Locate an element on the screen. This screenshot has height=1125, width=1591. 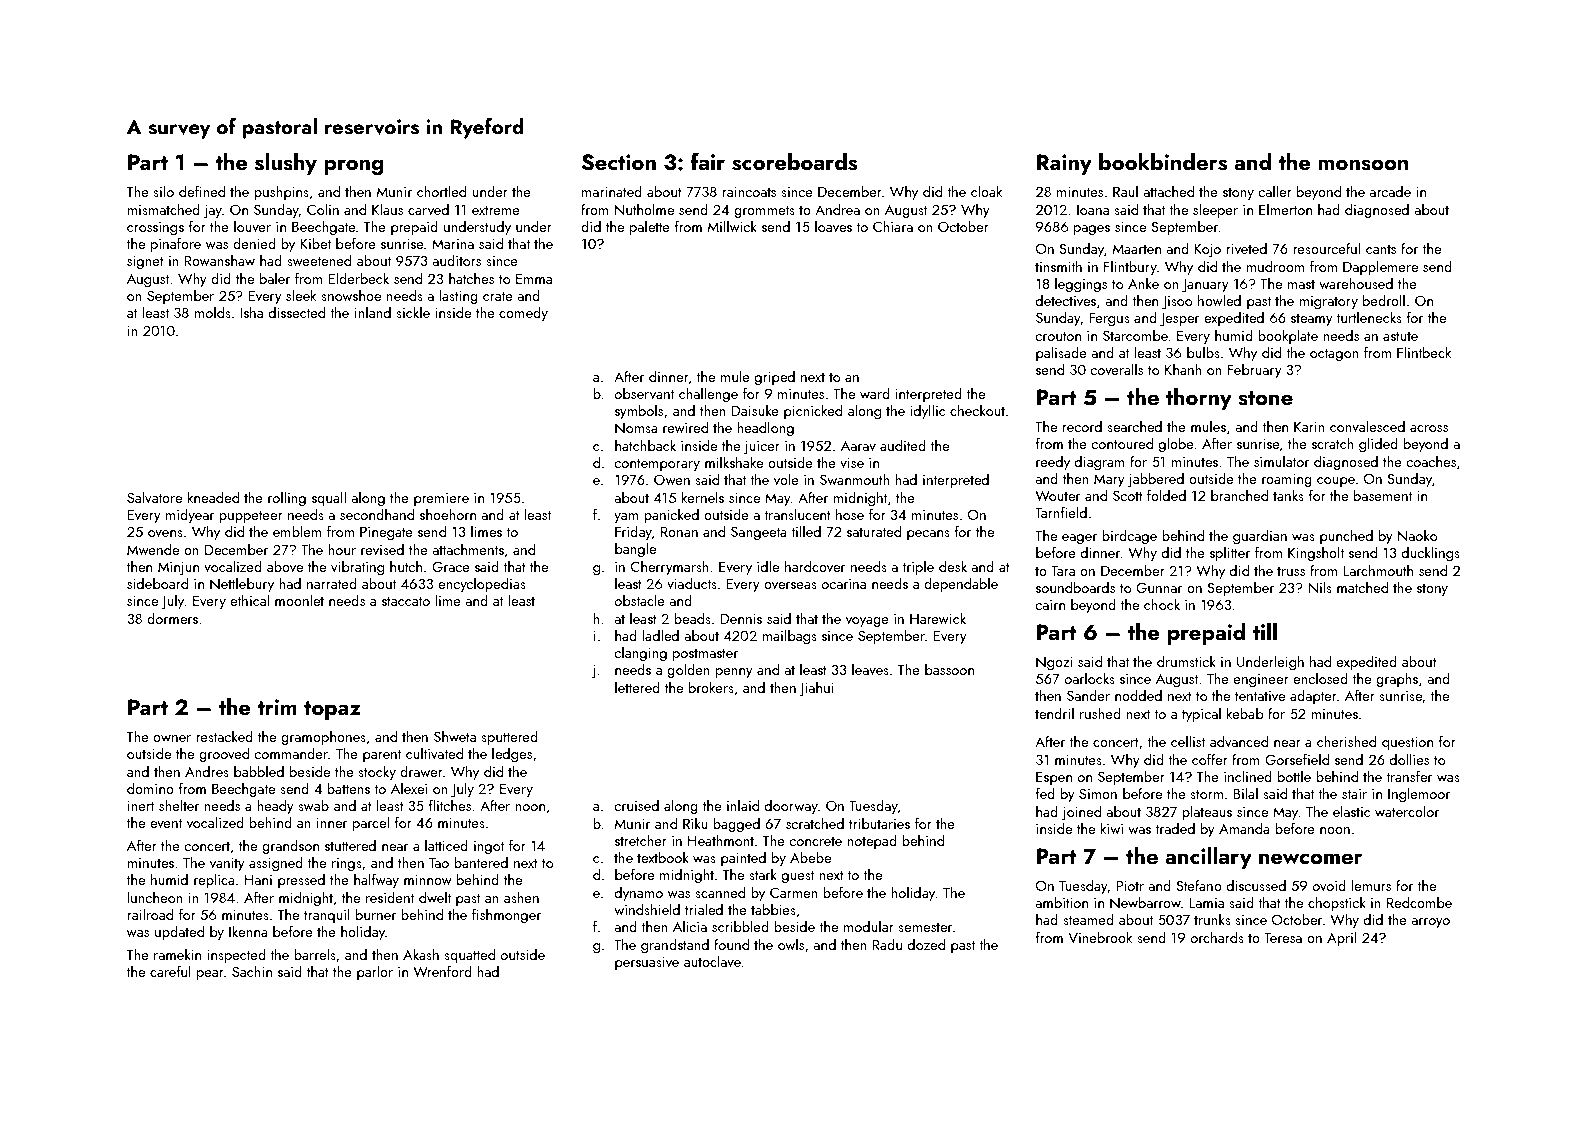
prong is located at coordinates (353, 167).
